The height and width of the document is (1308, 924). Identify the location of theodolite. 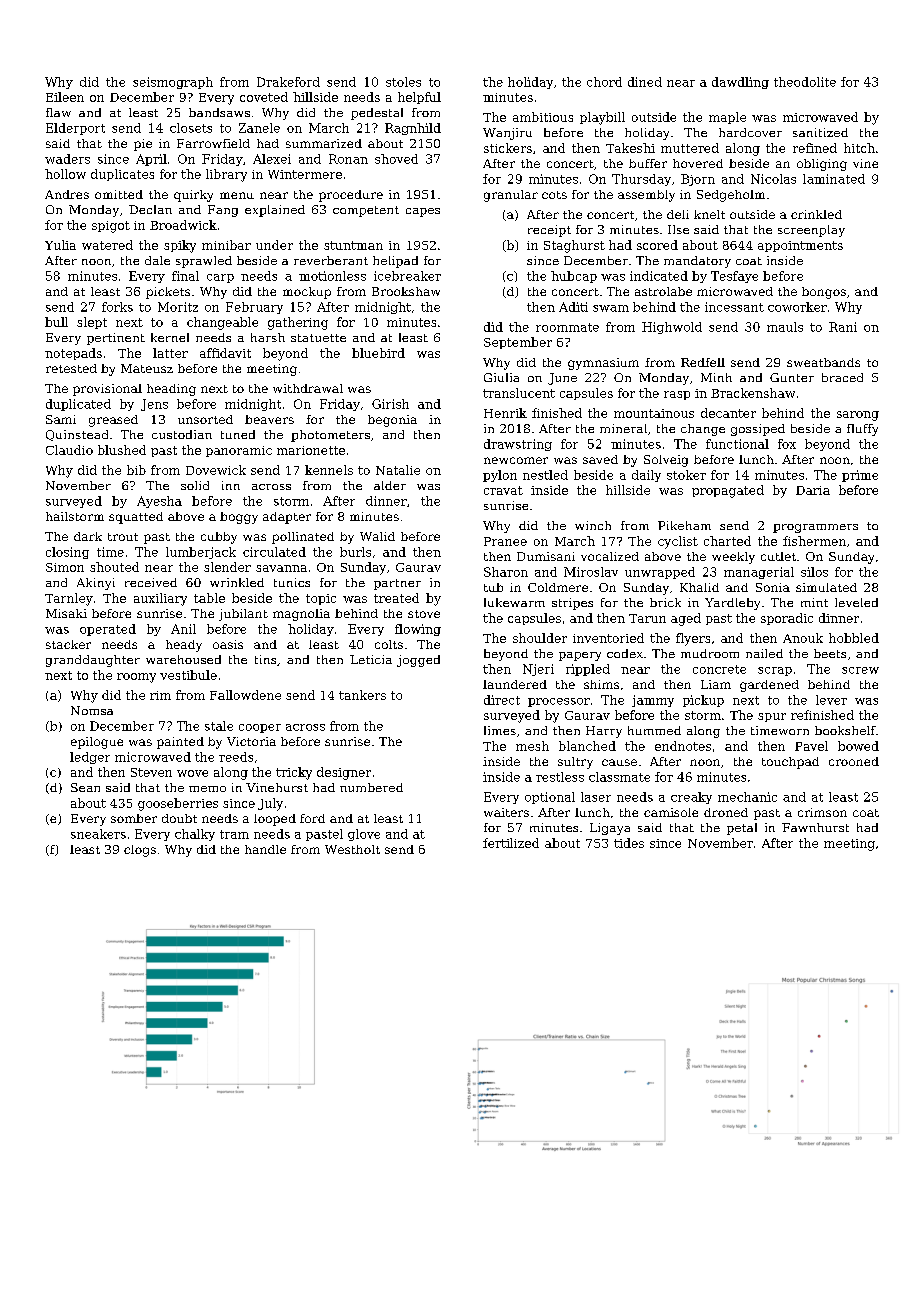
(805, 82).
